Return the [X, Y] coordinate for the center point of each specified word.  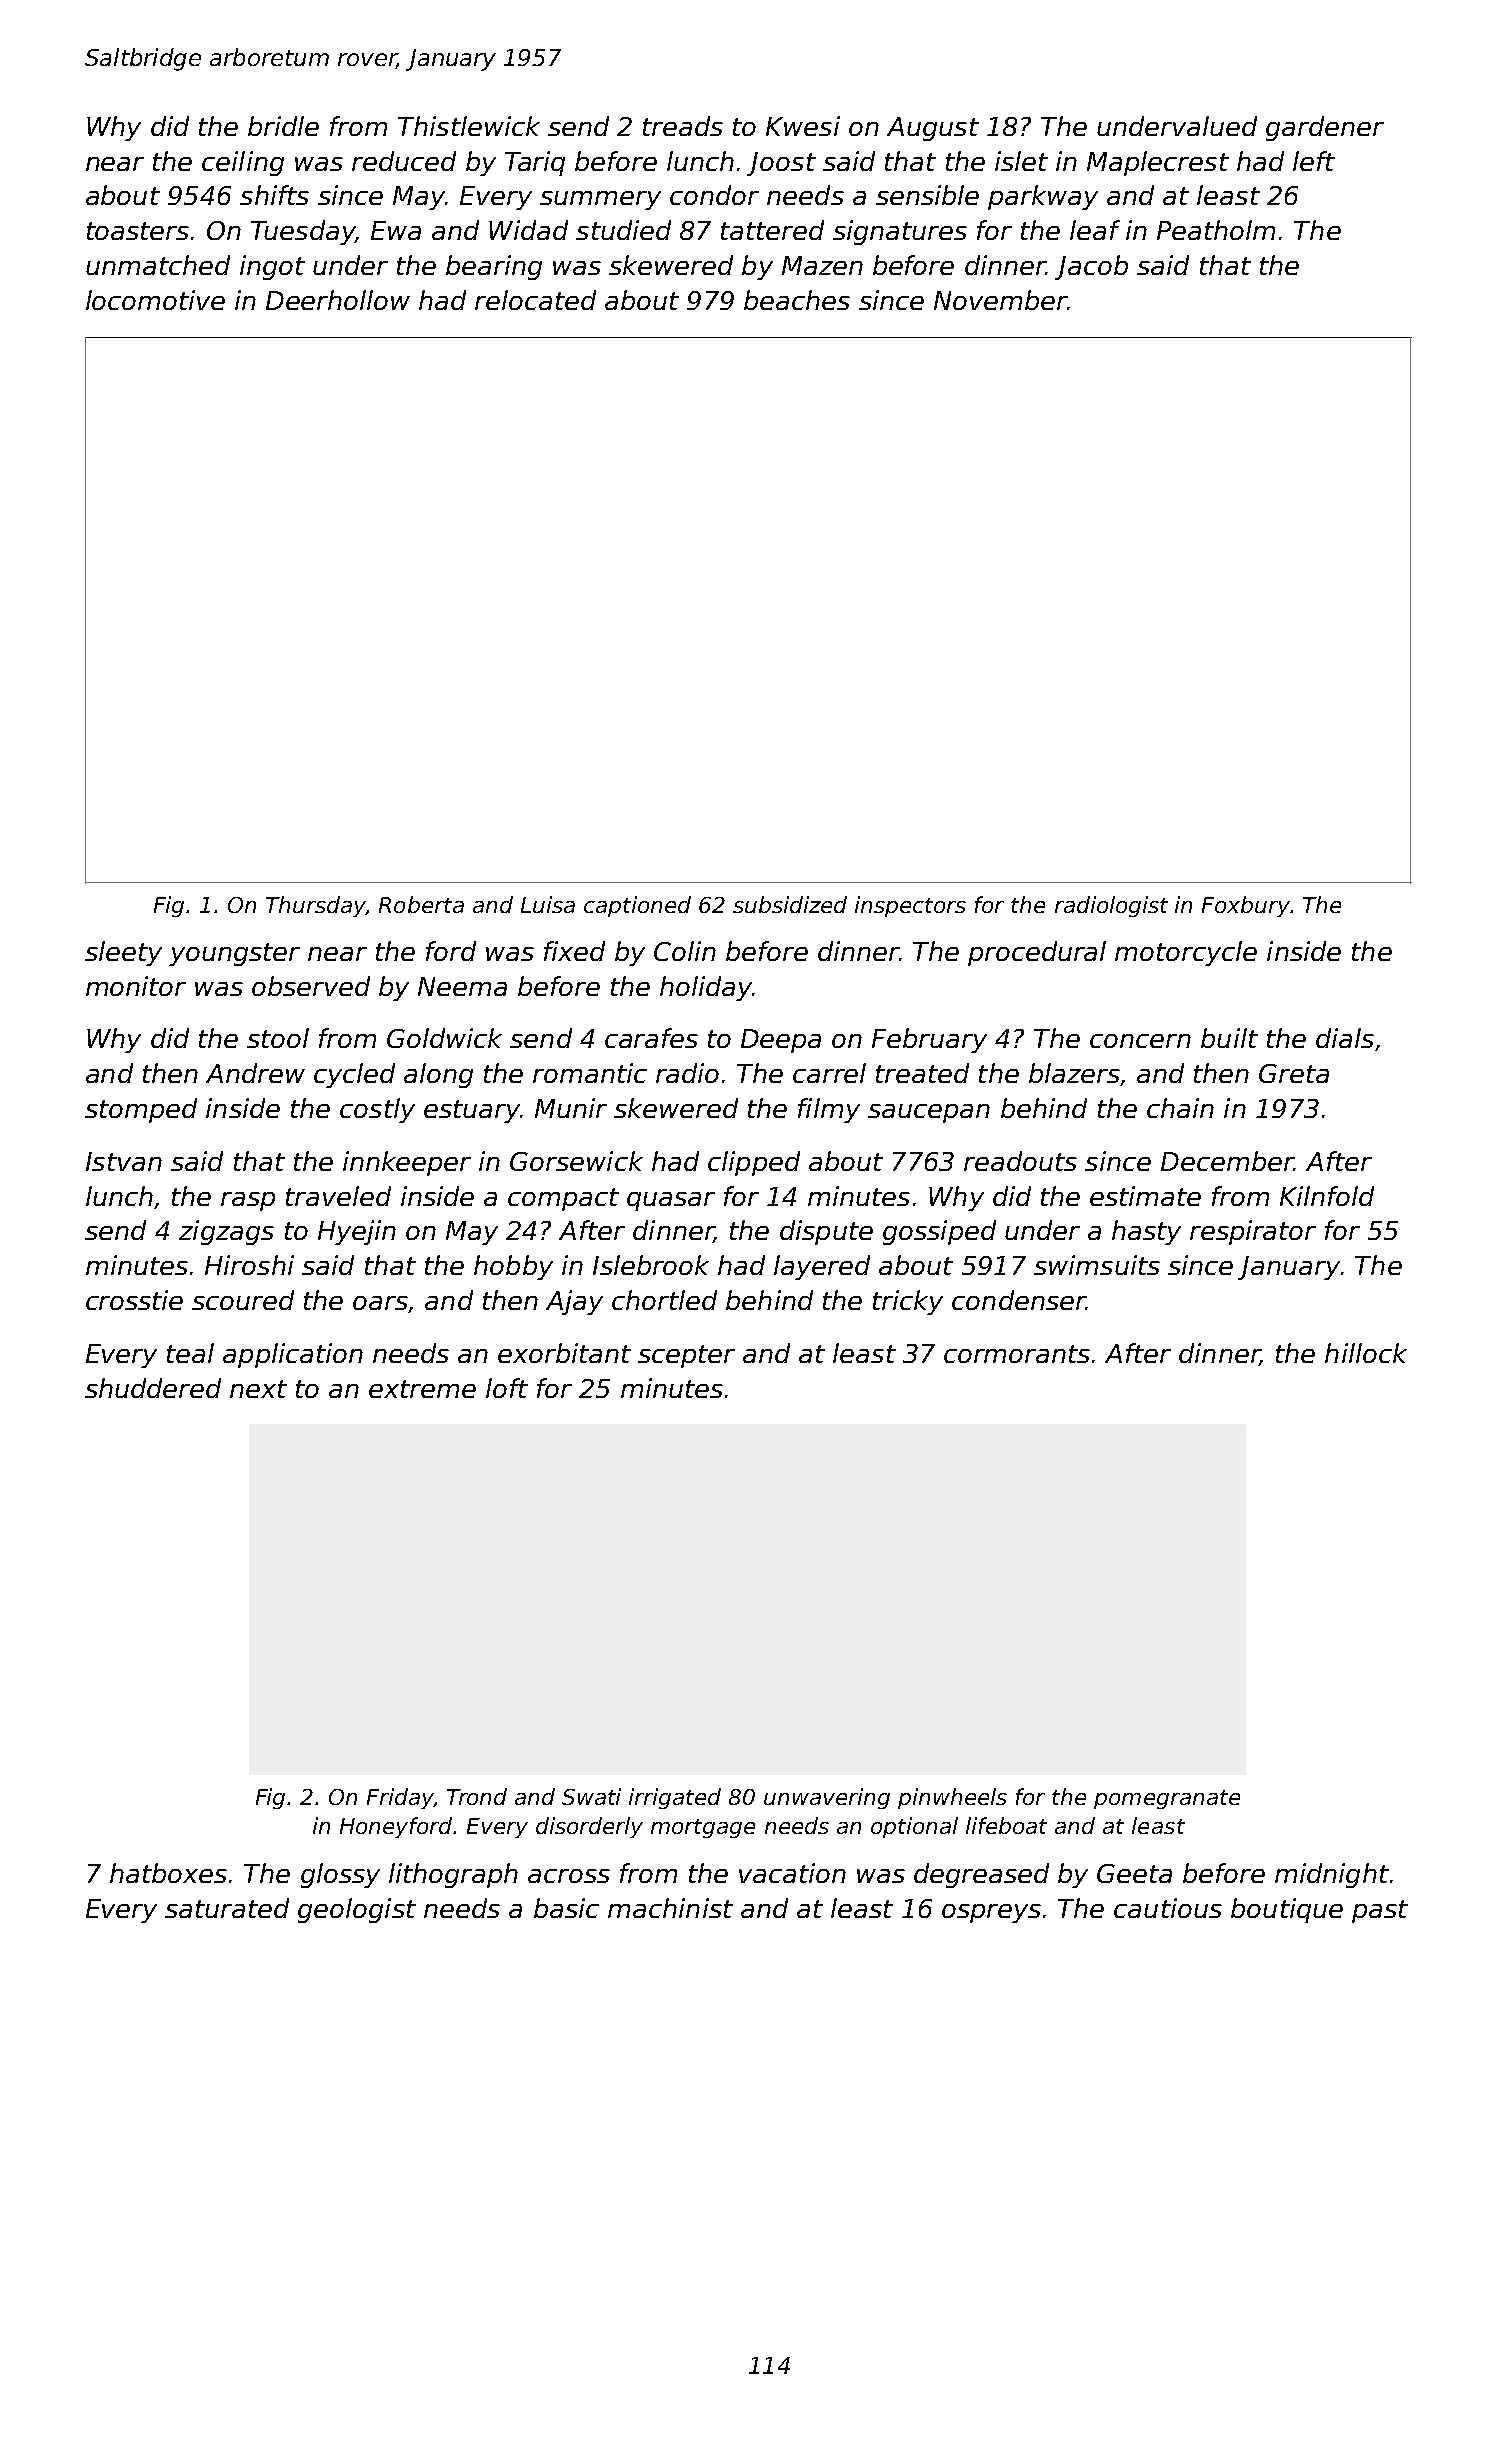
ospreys [991, 1913]
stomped [141, 1110]
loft [507, 1388]
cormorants [1017, 1354]
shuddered [153, 1388]
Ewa [396, 230]
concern [1140, 1041]
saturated [227, 1908]
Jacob [1091, 267]
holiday [706, 988]
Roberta [421, 904]
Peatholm [1216, 230]
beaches [797, 300]
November [1000, 300]
